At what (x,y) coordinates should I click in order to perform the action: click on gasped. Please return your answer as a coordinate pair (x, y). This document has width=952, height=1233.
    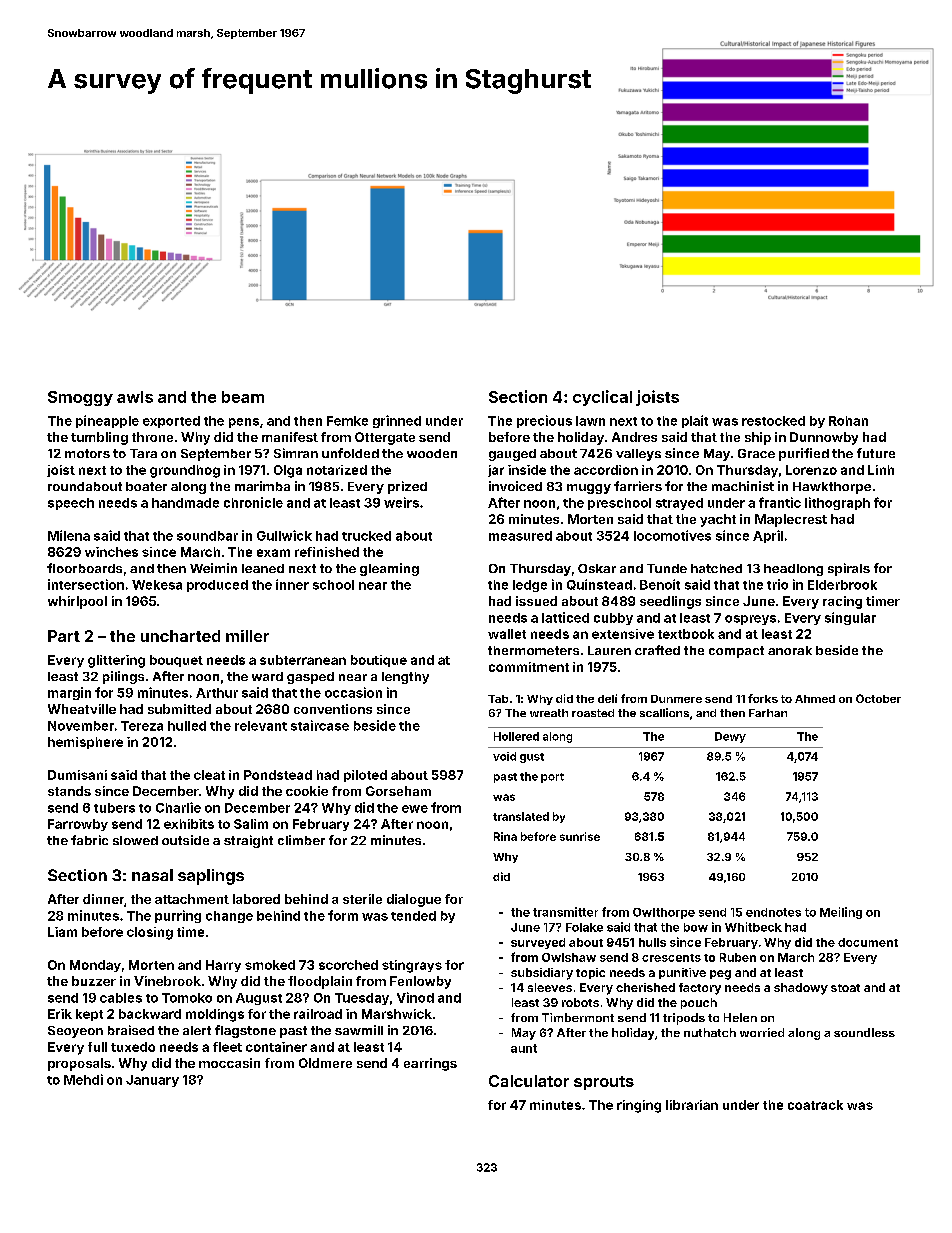
    Looking at the image, I should click on (310, 678).
